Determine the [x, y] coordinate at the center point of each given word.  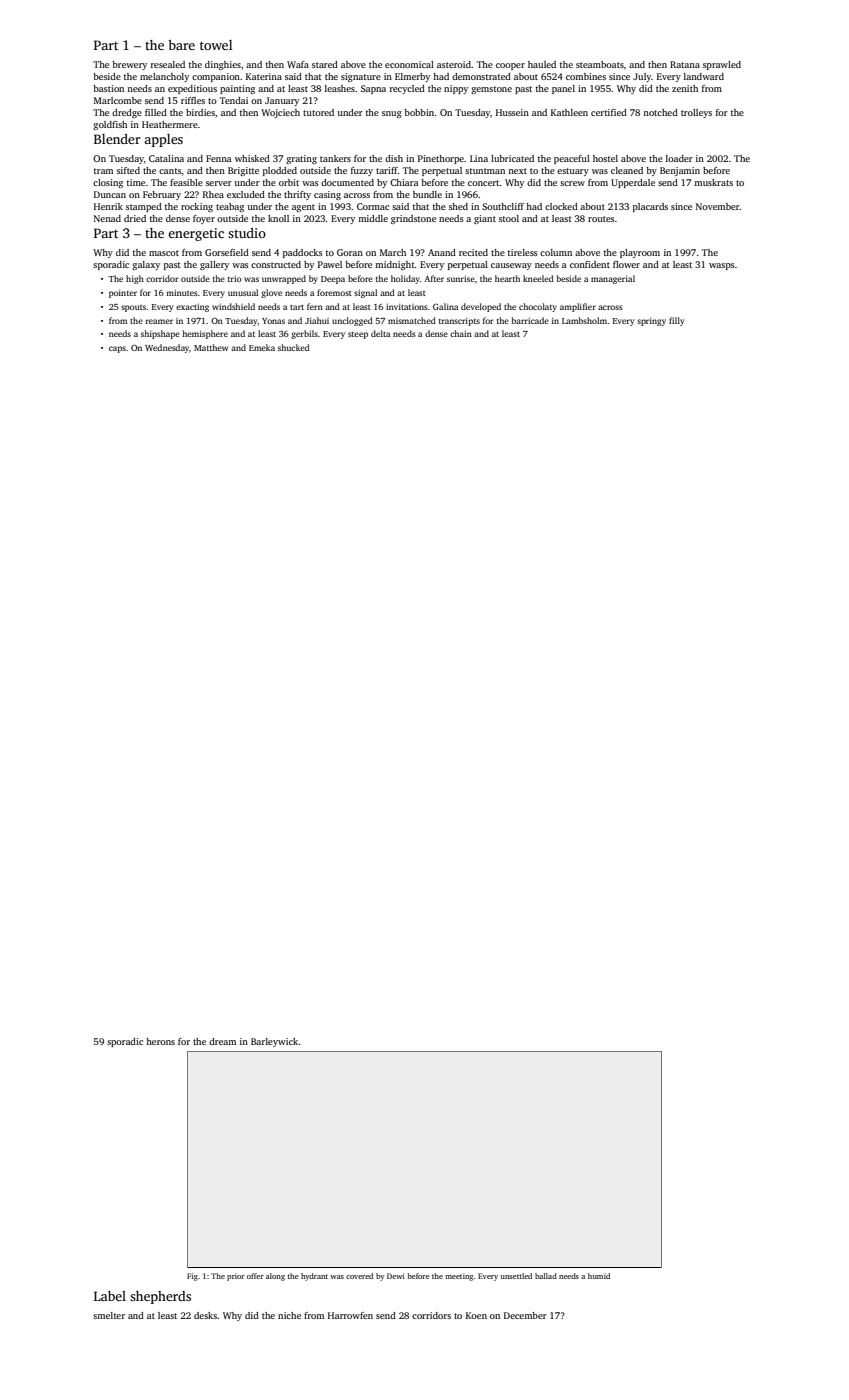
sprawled [722, 65]
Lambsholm [584, 320]
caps [117, 349]
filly [676, 321]
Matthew [211, 347]
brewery [129, 65]
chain [461, 333]
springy [651, 322]
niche [289, 1315]
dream [222, 1041]
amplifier [578, 307]
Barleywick [274, 1042]
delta [380, 333]
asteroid [454, 64]
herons [160, 1041]
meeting [459, 1277]
